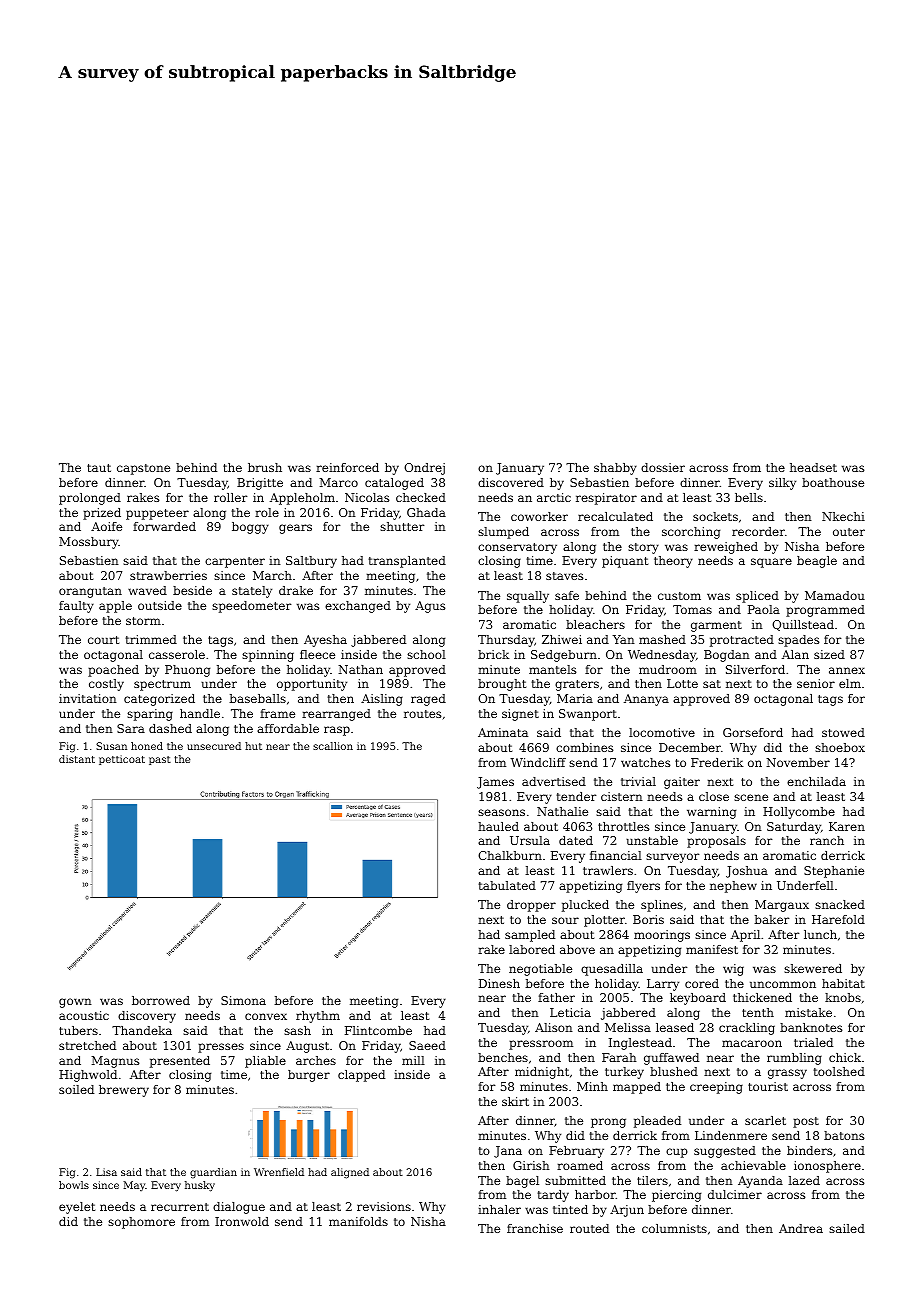  What do you see at coordinates (242, 1221) in the screenshot?
I see `Ironwold` at bounding box center [242, 1221].
